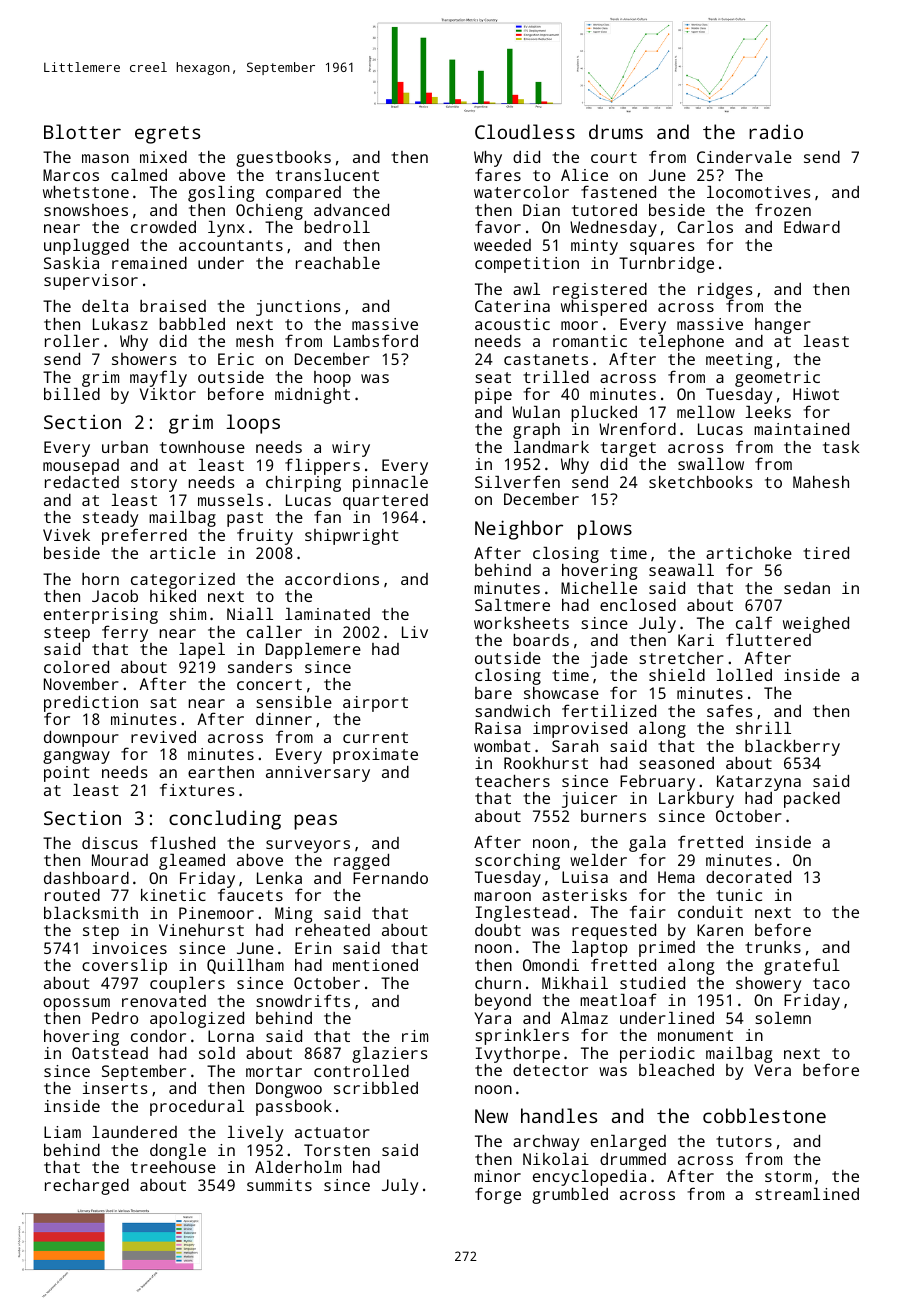 Image resolution: width=908 pixels, height=1316 pixels. What do you see at coordinates (522, 914) in the screenshot?
I see `Inglestead` at bounding box center [522, 914].
